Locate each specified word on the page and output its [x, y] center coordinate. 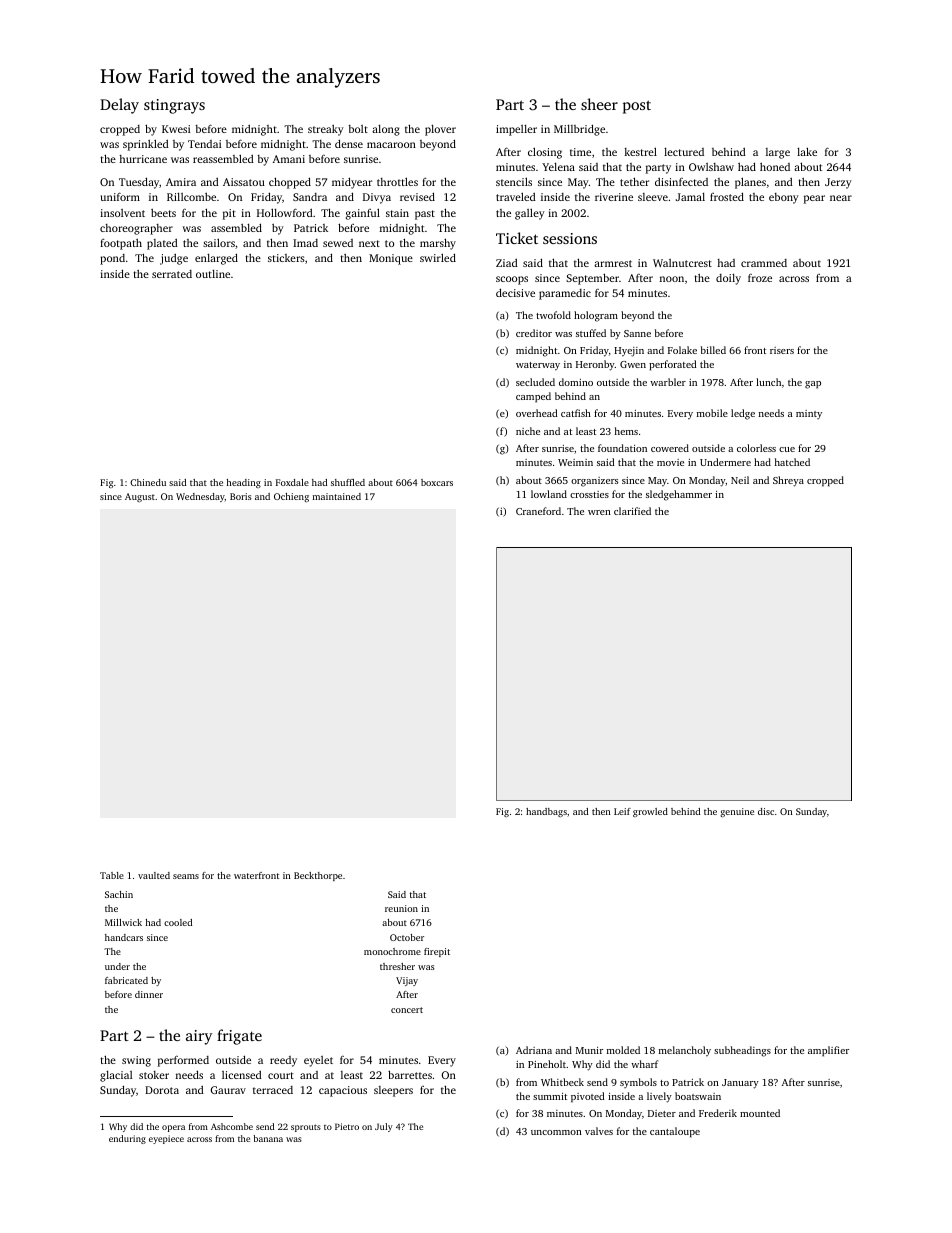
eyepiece [166, 1139]
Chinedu [148, 482]
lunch [768, 382]
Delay [119, 106]
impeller [516, 130]
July [384, 1127]
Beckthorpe [318, 876]
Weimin [575, 462]
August [140, 497]
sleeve [653, 197]
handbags [546, 812]
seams [186, 876]
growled [650, 812]
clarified [632, 511]
